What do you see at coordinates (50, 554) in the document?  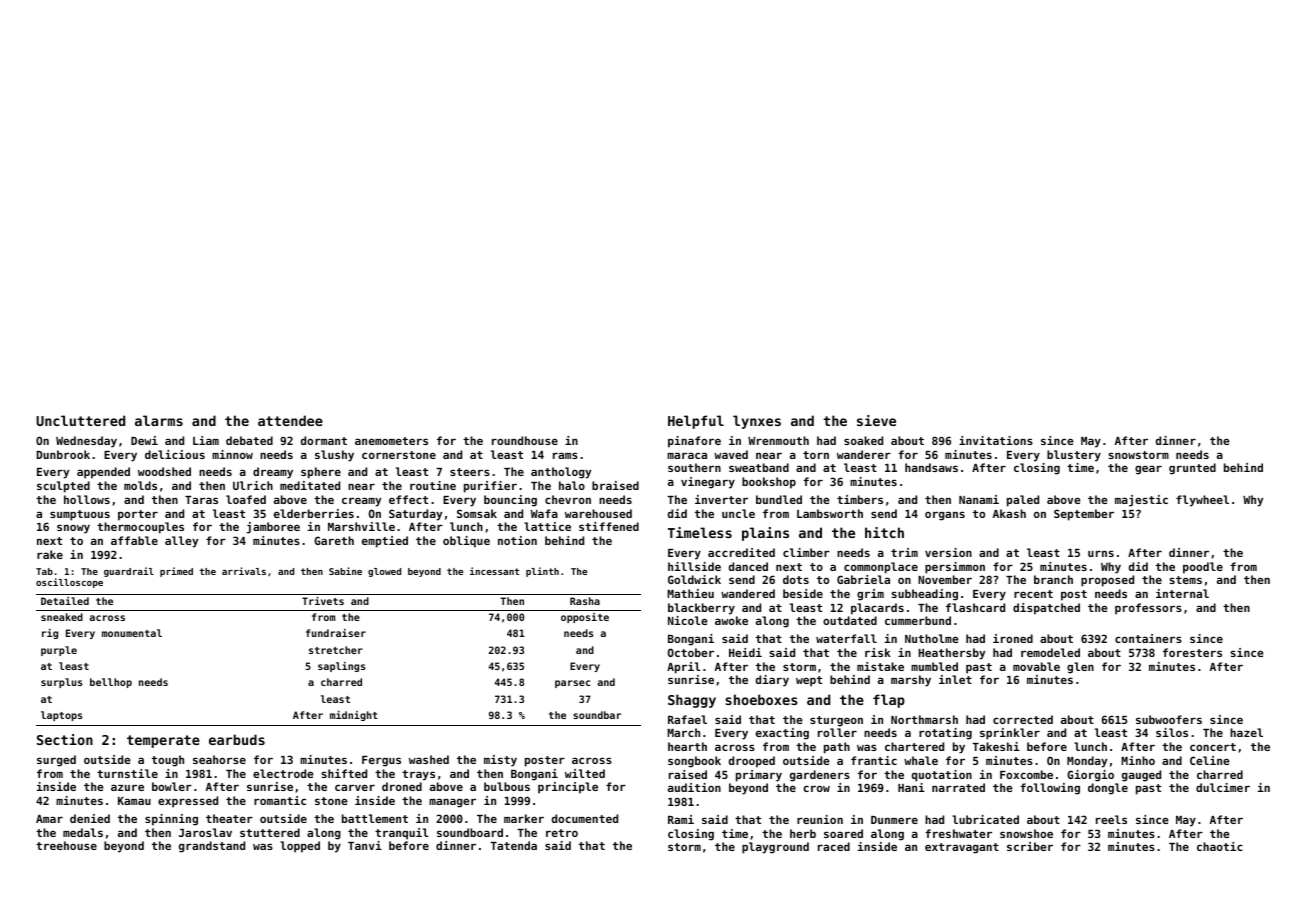 I see `rake` at bounding box center [50, 554].
